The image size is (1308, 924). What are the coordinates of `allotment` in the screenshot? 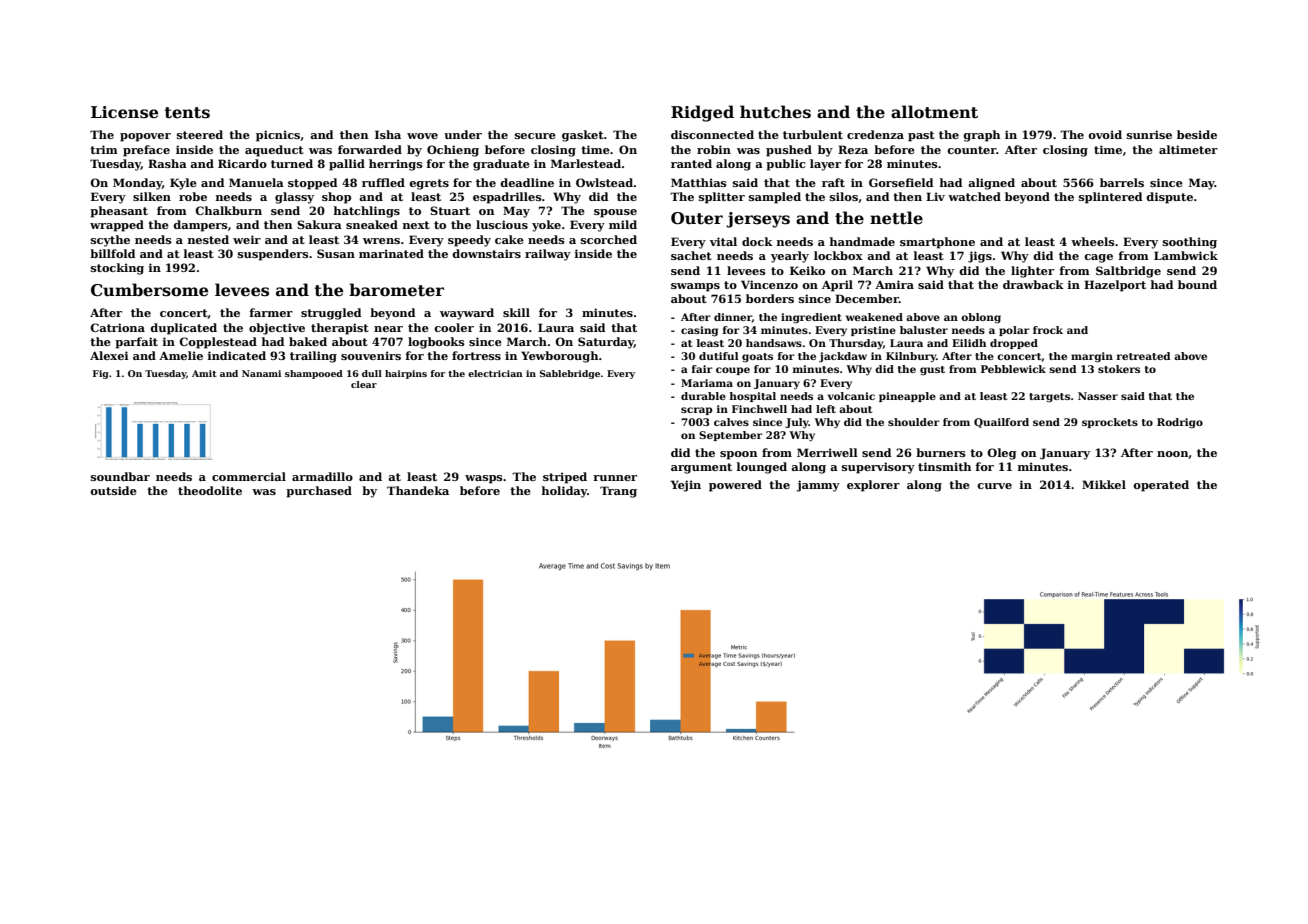 It's located at (934, 112).
